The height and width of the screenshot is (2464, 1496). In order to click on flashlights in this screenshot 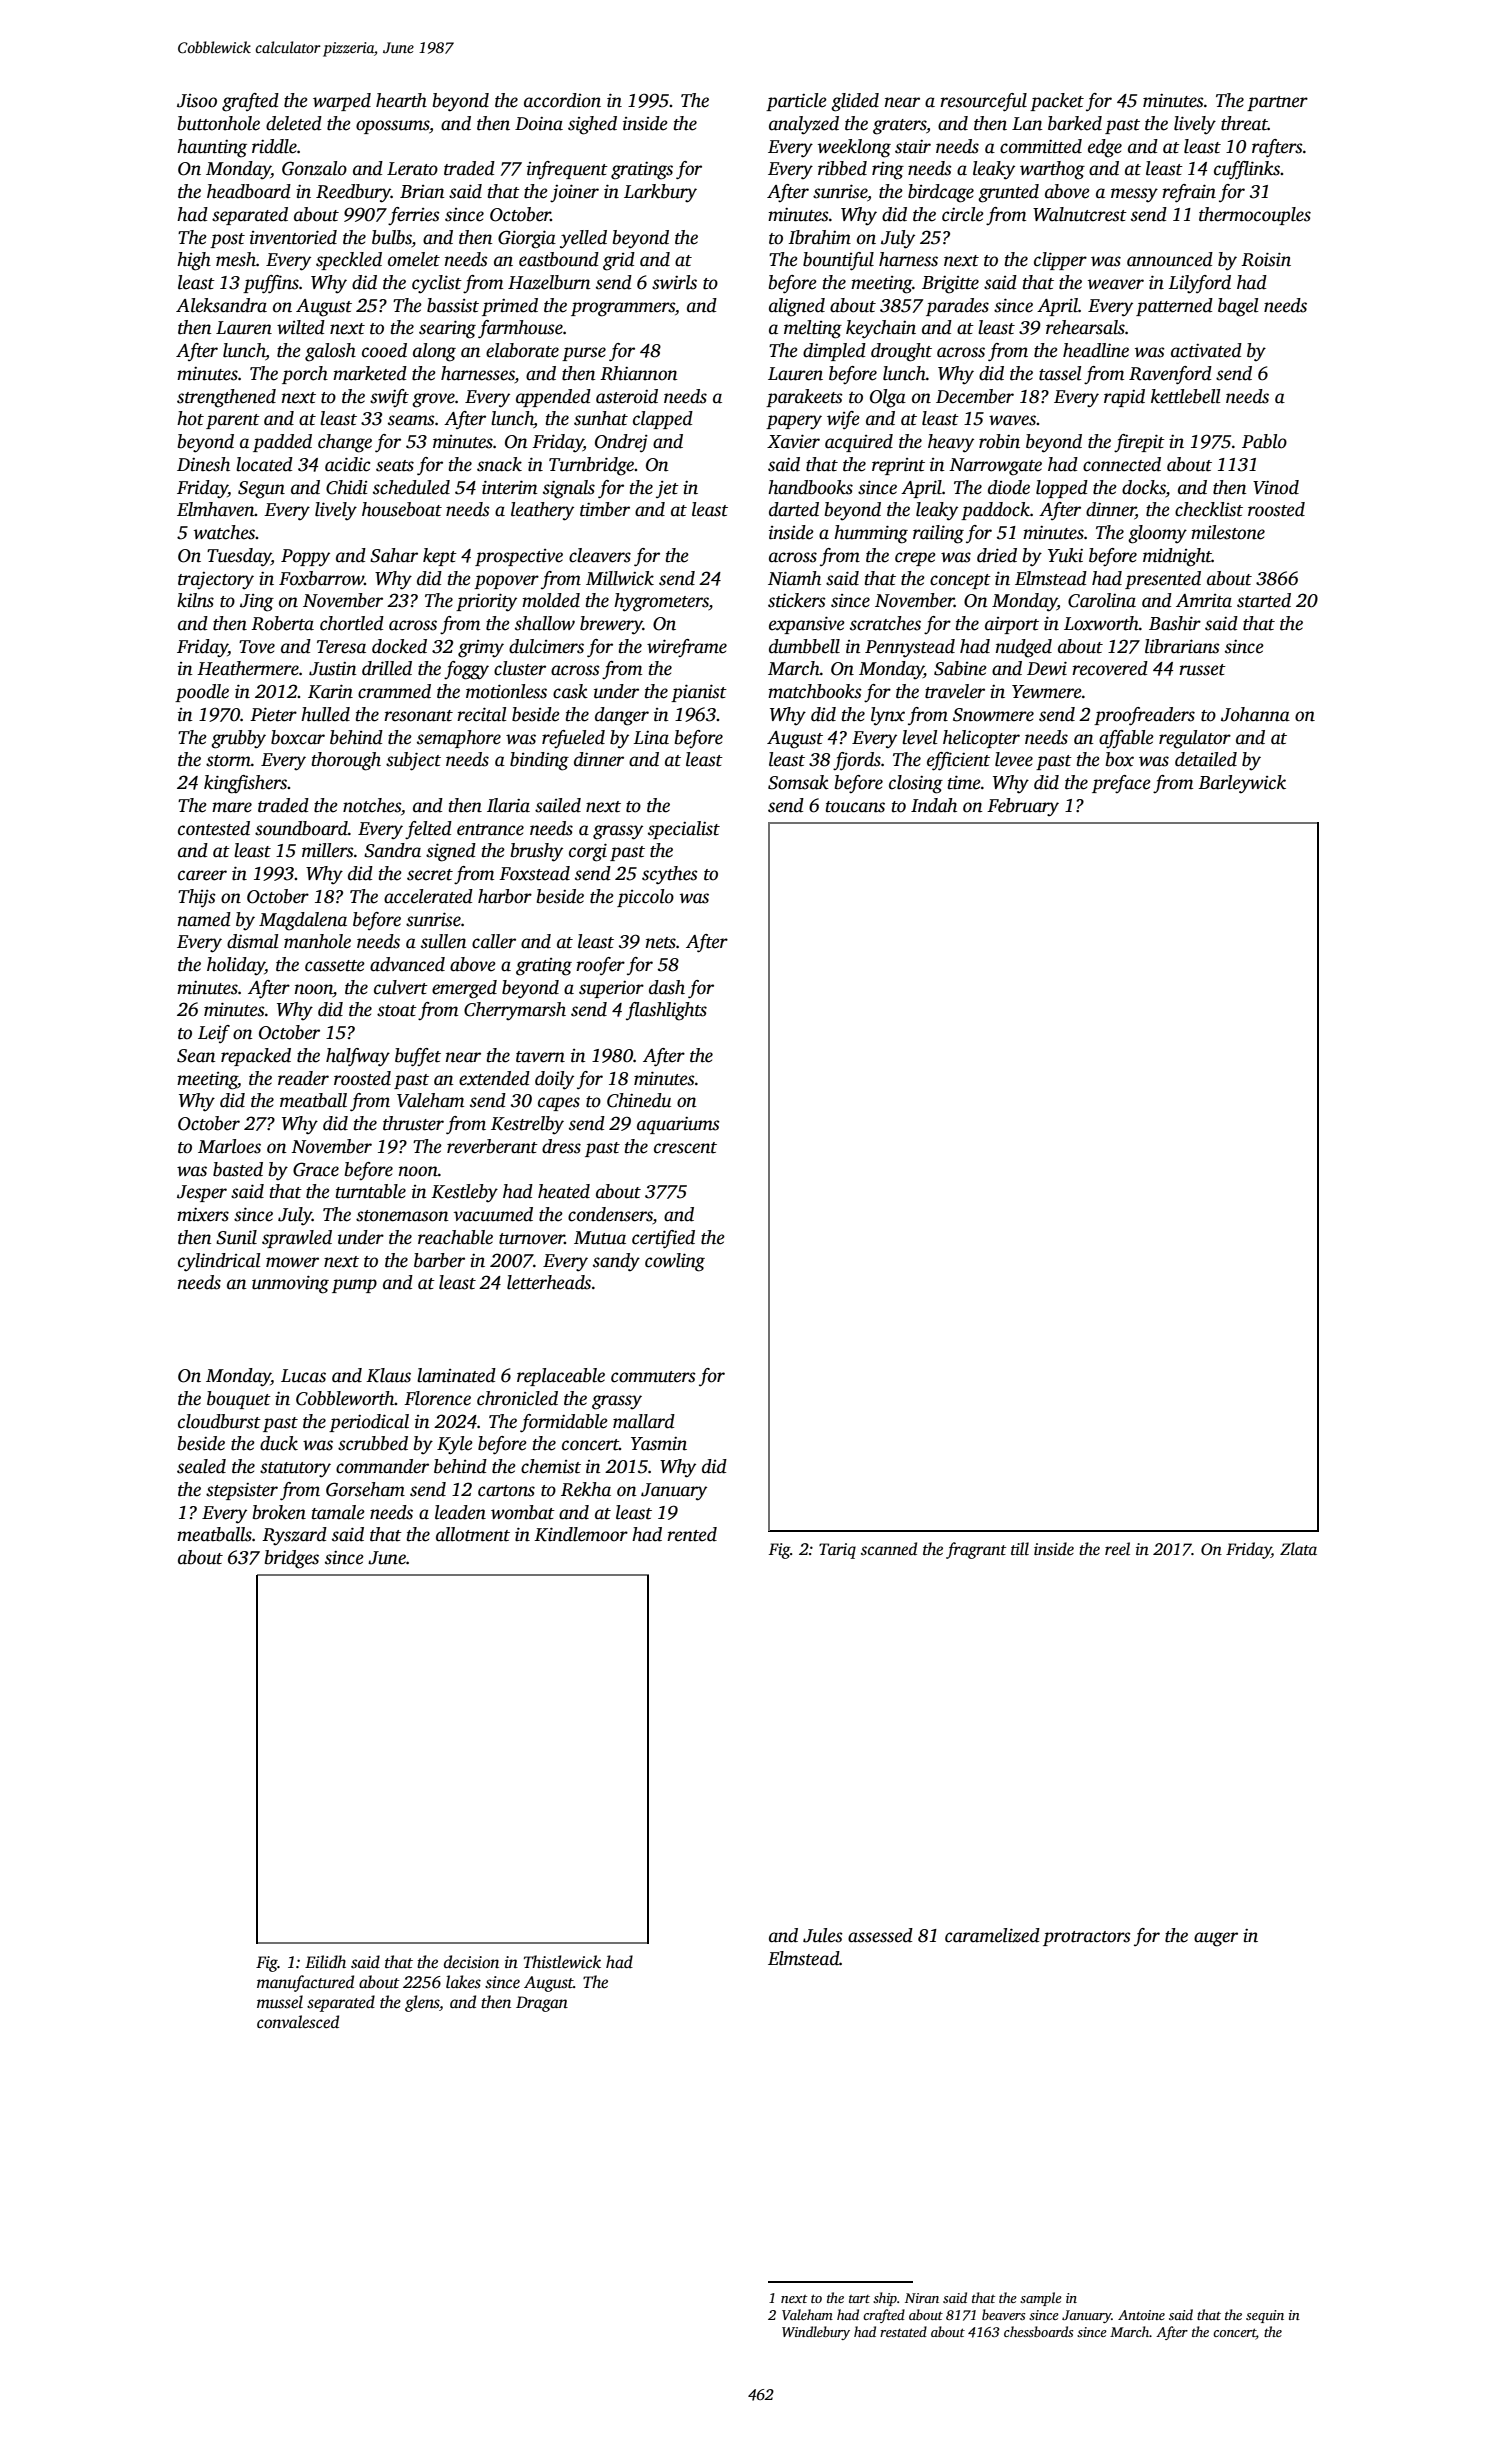, I will do `click(666, 1011)`.
